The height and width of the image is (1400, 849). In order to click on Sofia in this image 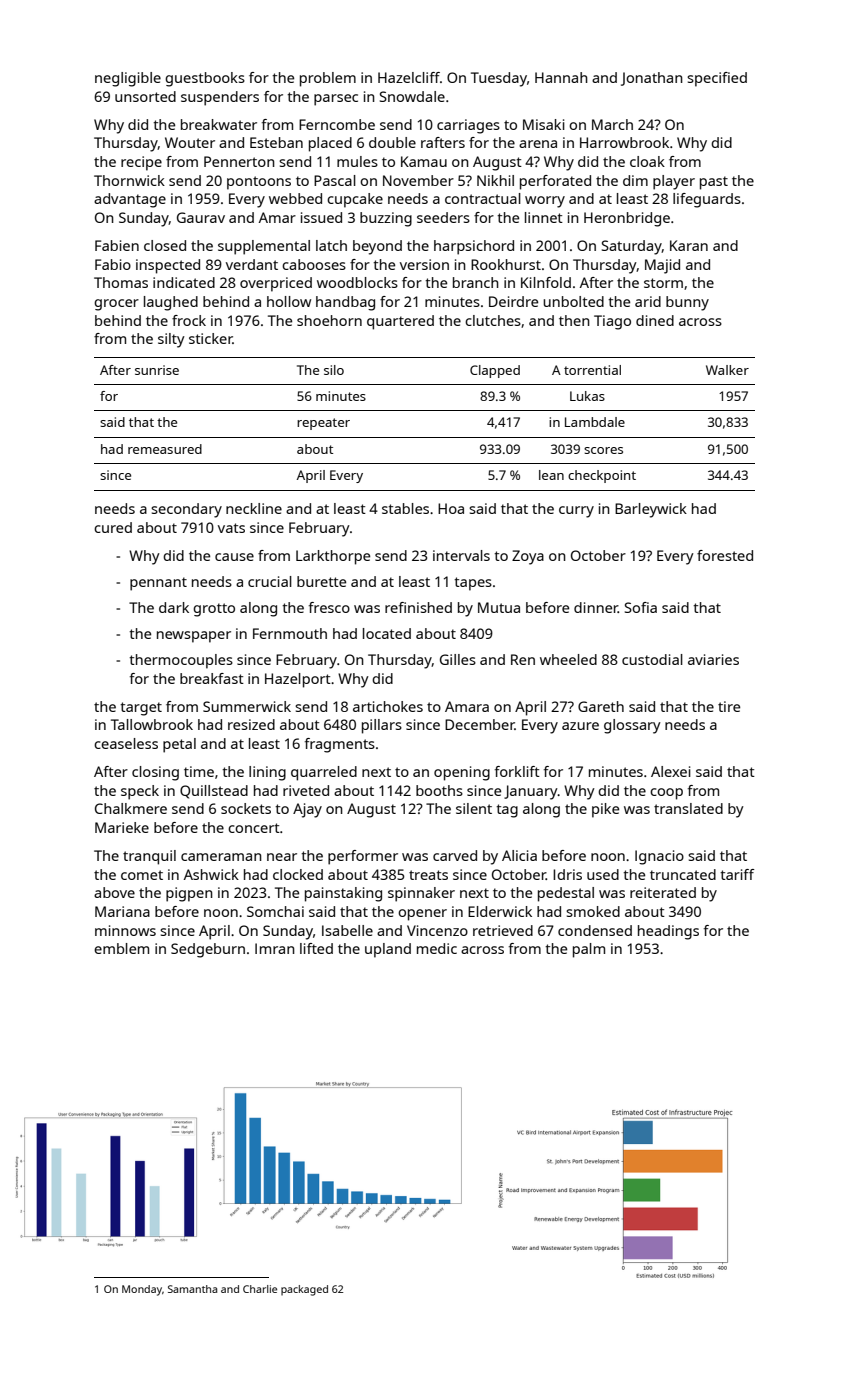, I will do `click(641, 607)`.
